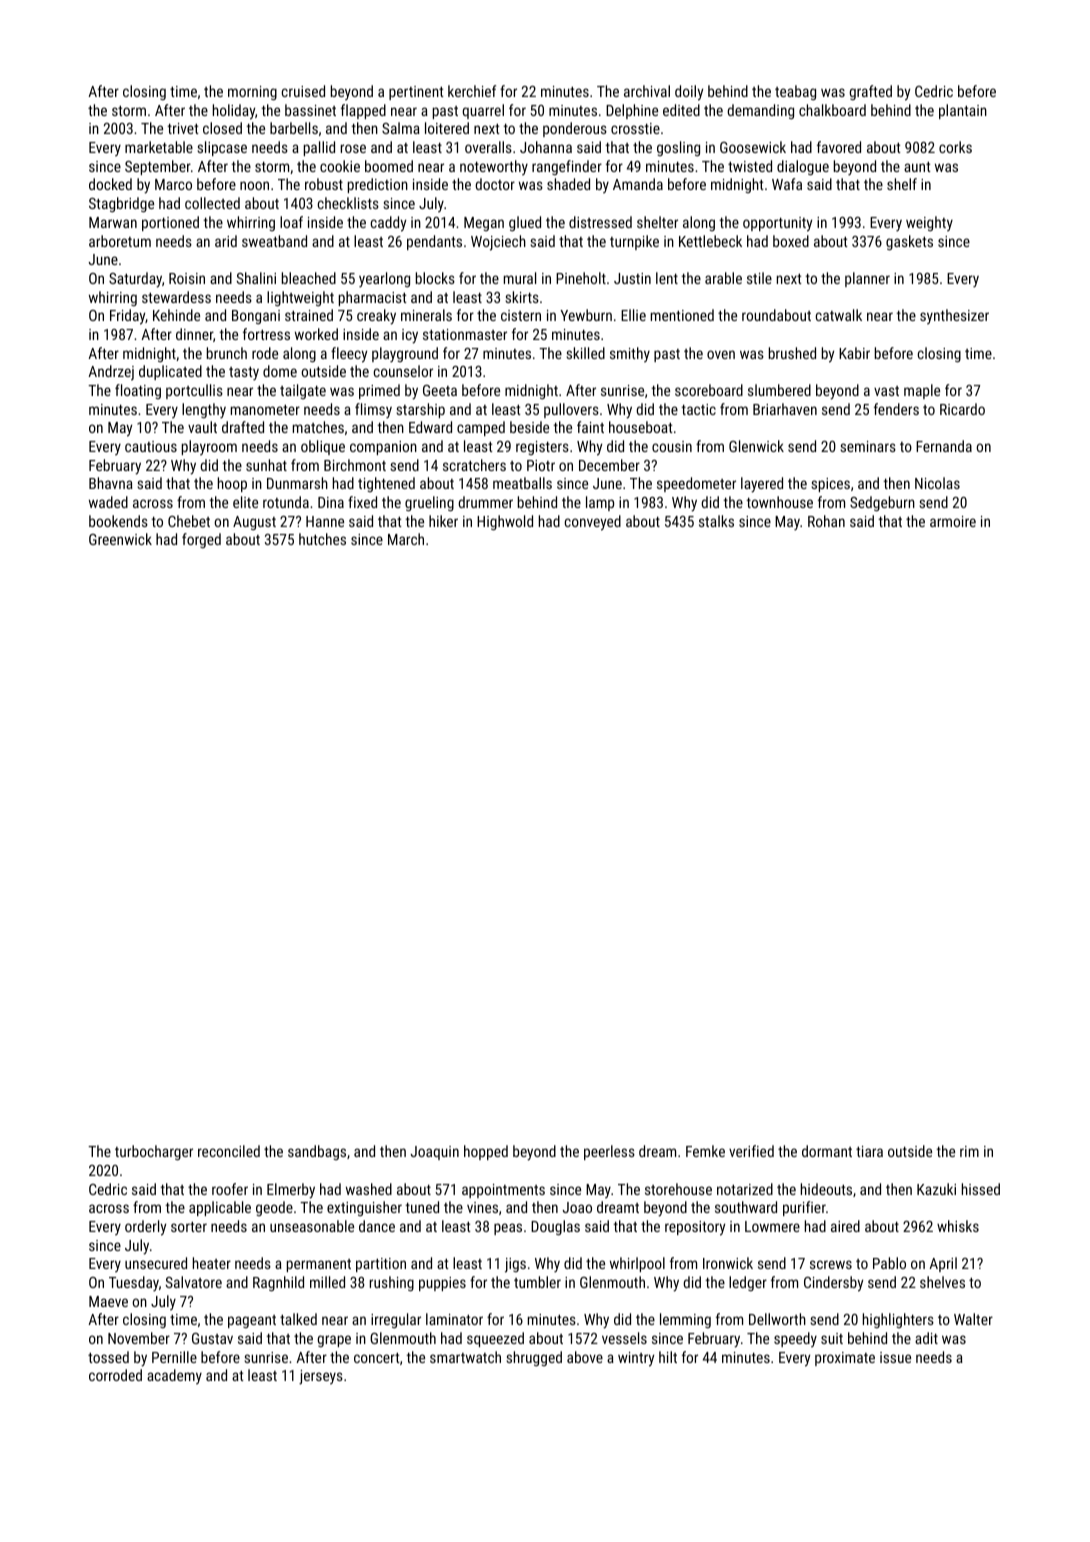  Describe the element at coordinates (634, 242) in the screenshot. I see `turnpike` at that location.
